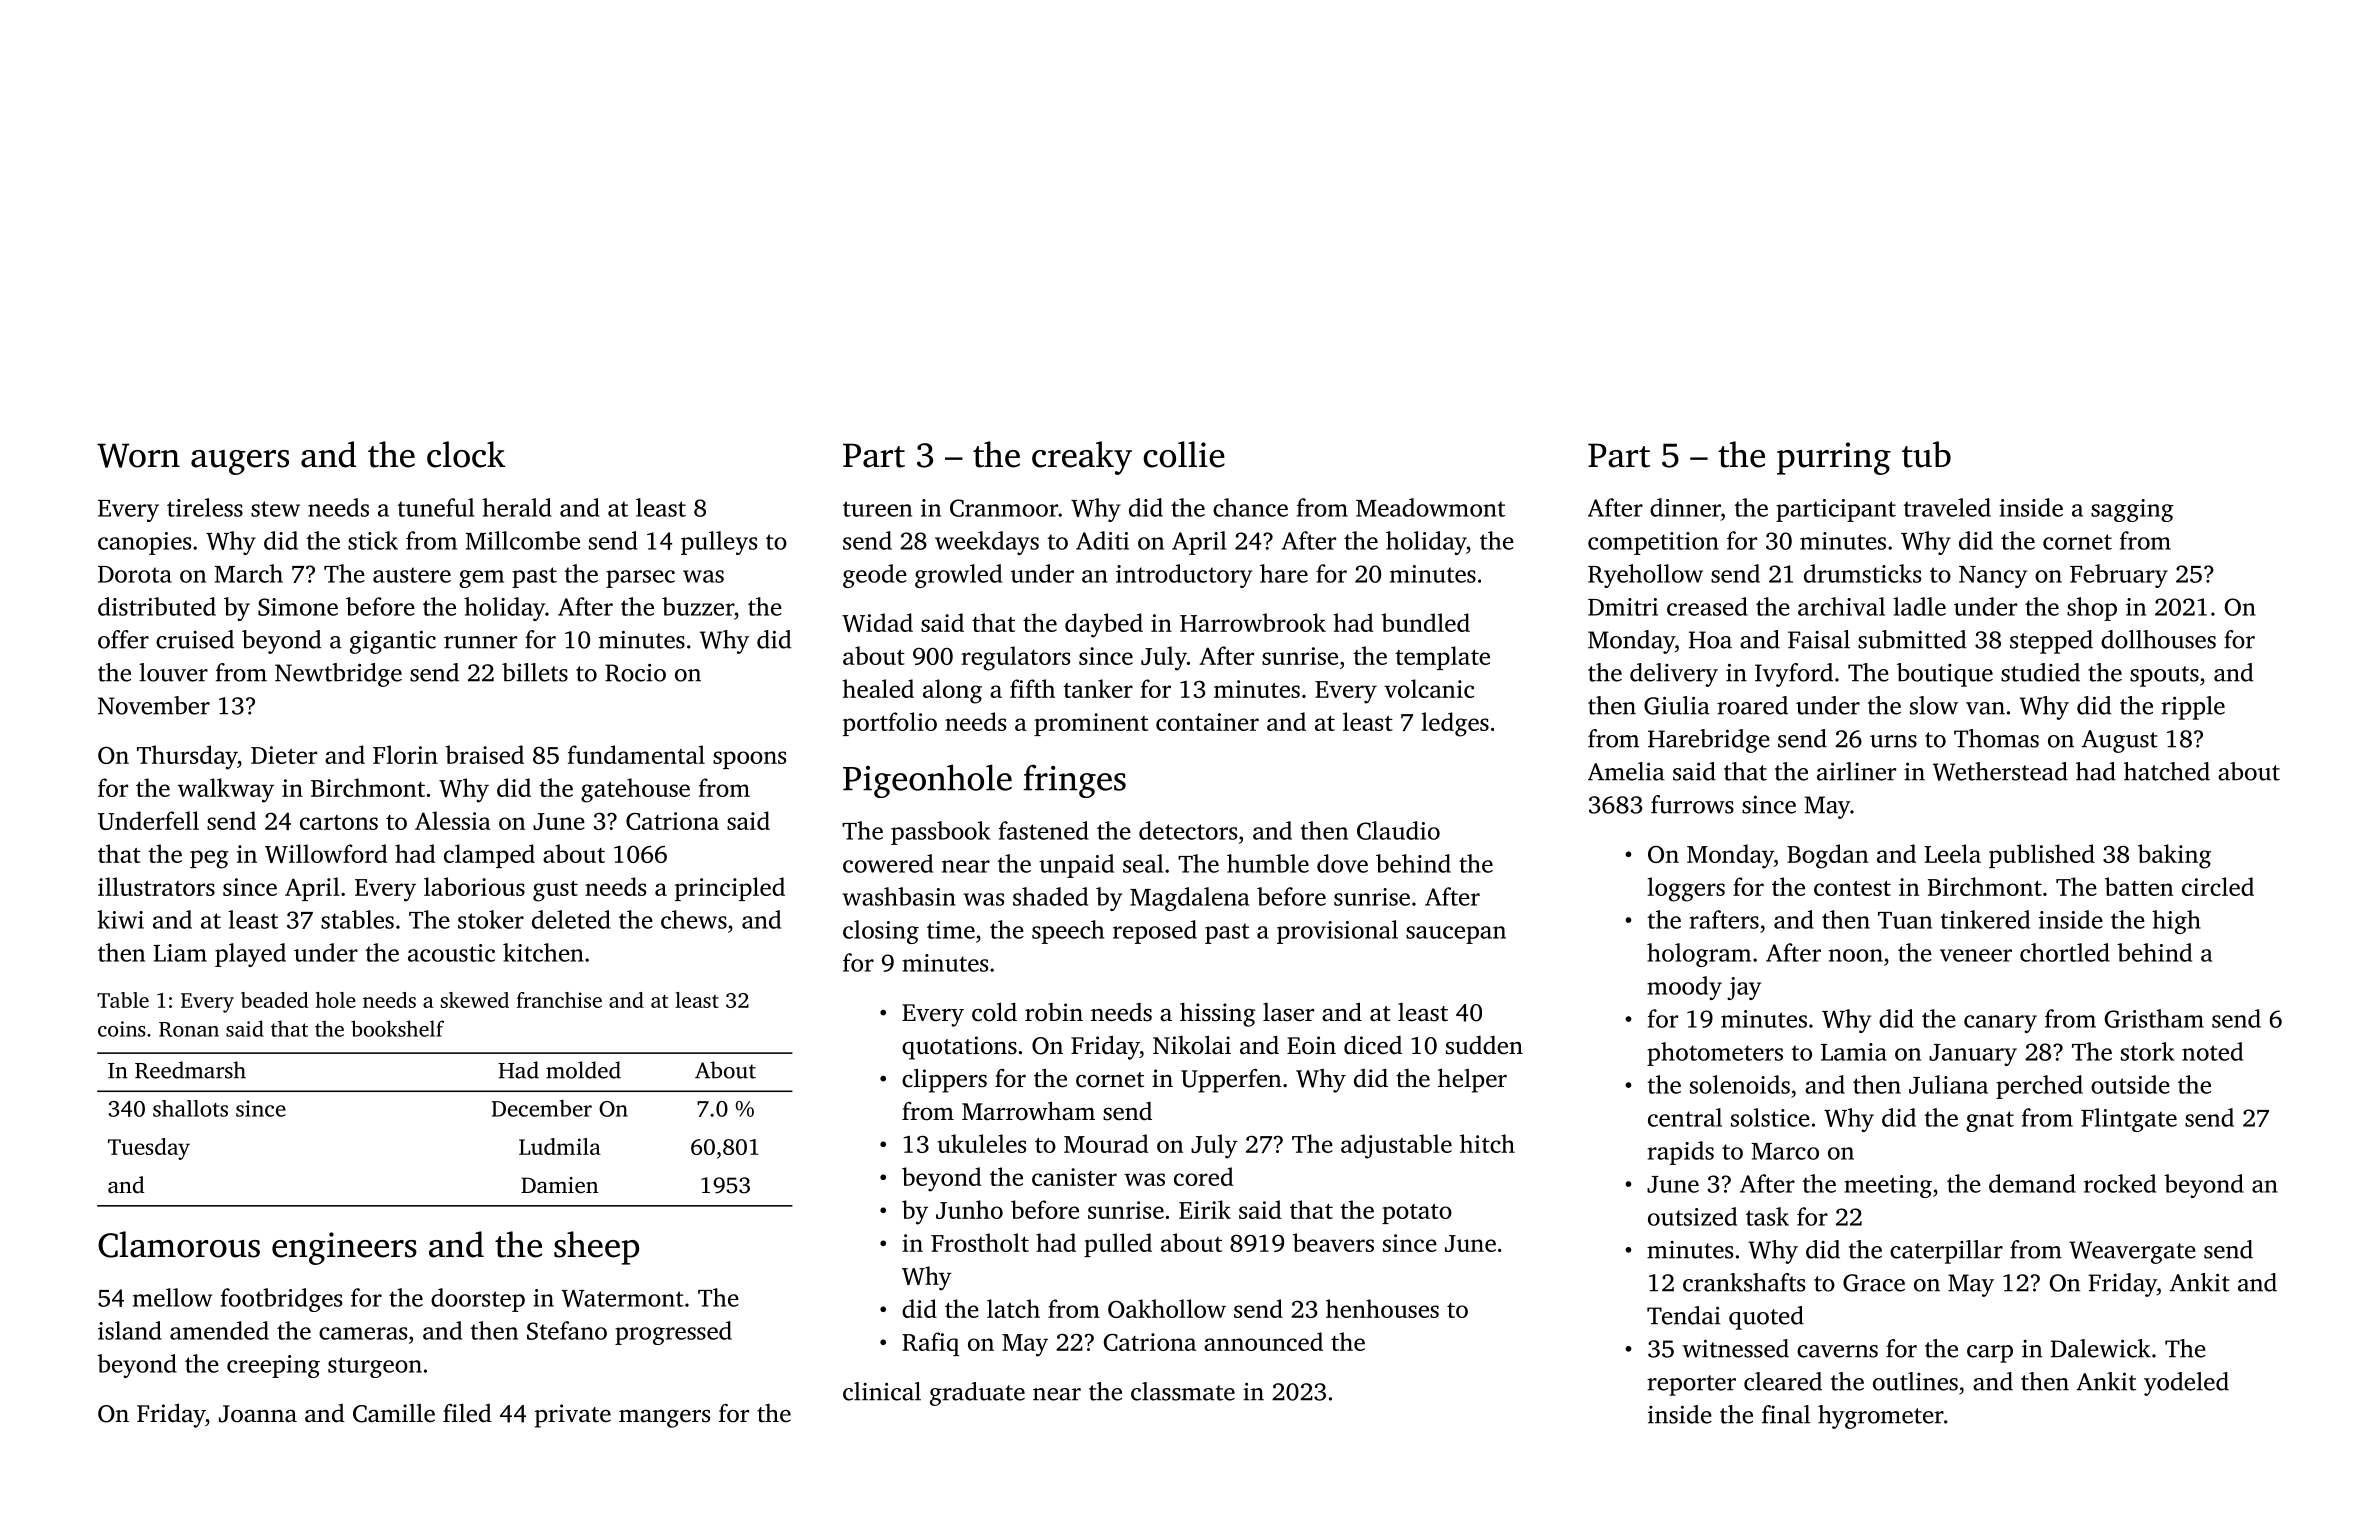  I want to click on shaded, so click(1050, 896).
